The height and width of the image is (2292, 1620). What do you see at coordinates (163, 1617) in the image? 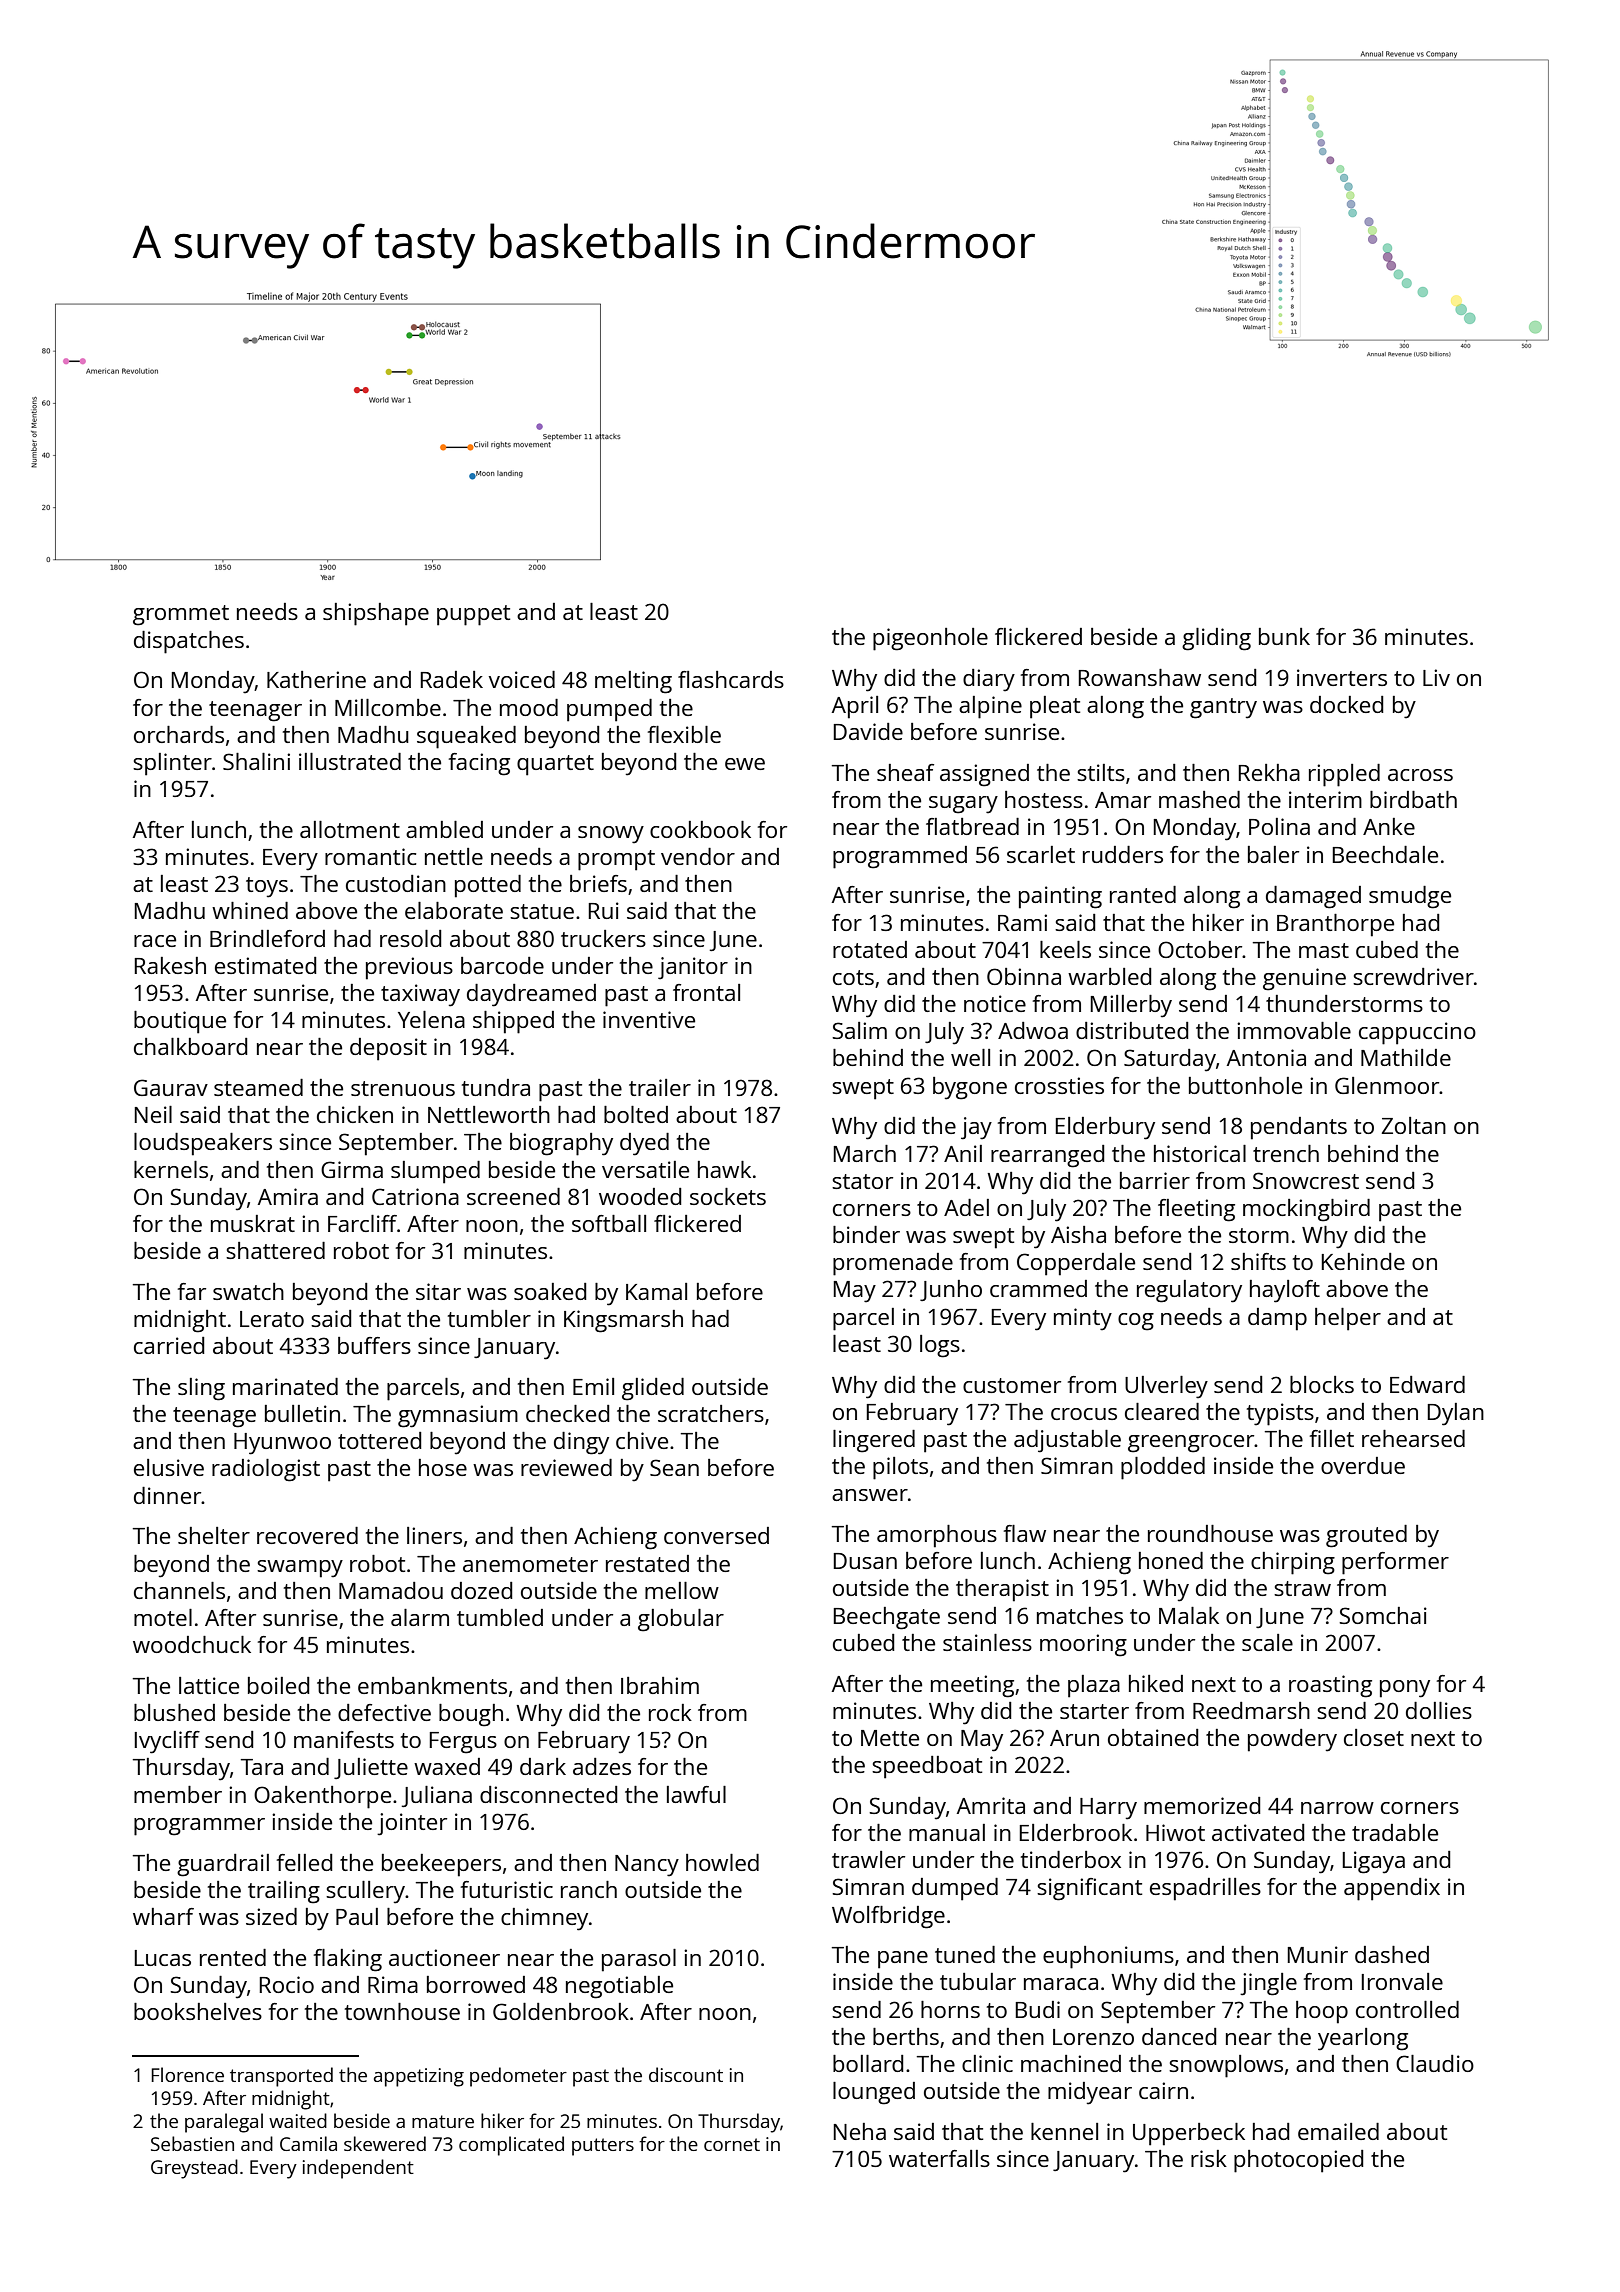
I see `motel` at bounding box center [163, 1617].
